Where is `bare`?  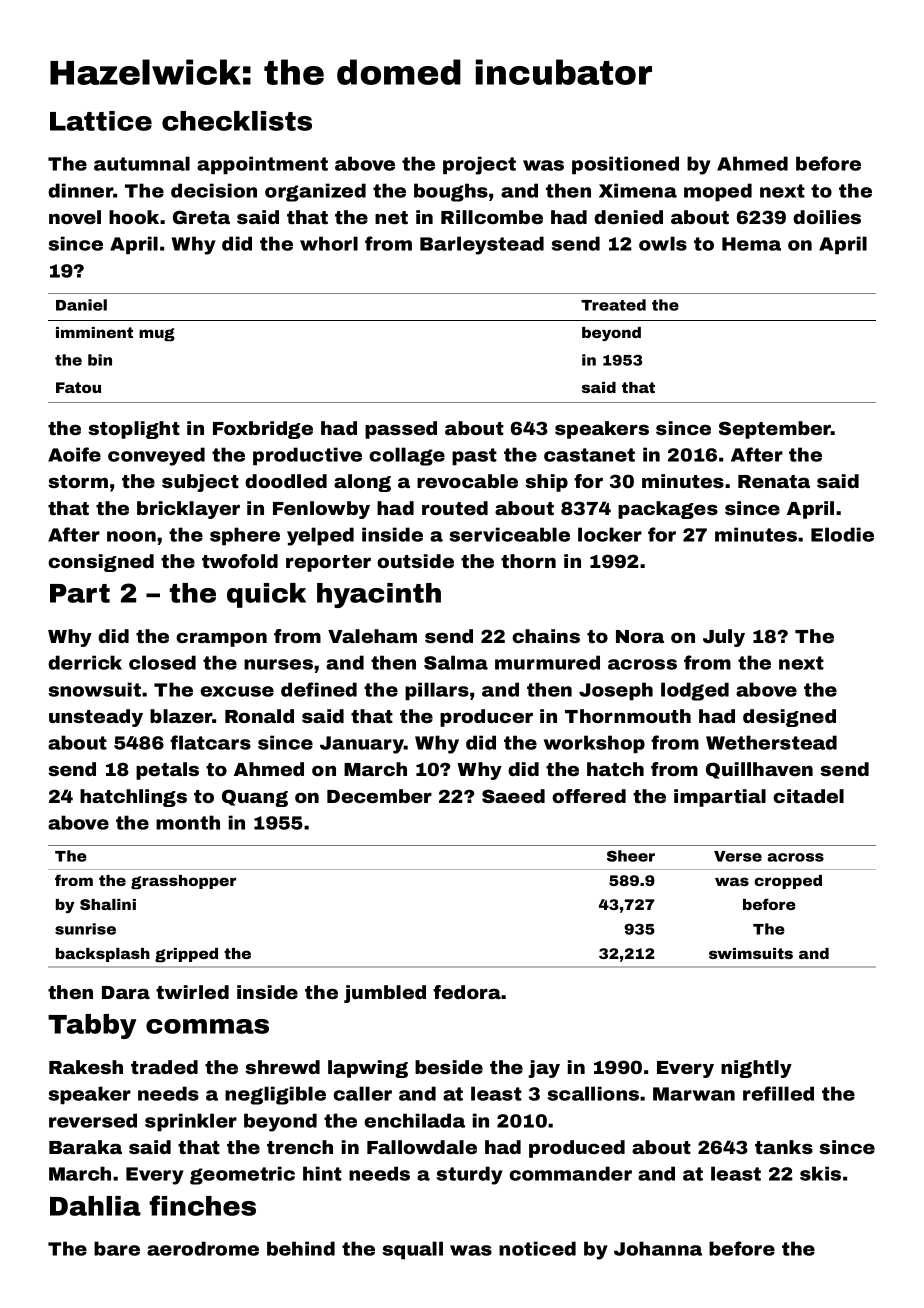
bare is located at coordinates (117, 1248).
